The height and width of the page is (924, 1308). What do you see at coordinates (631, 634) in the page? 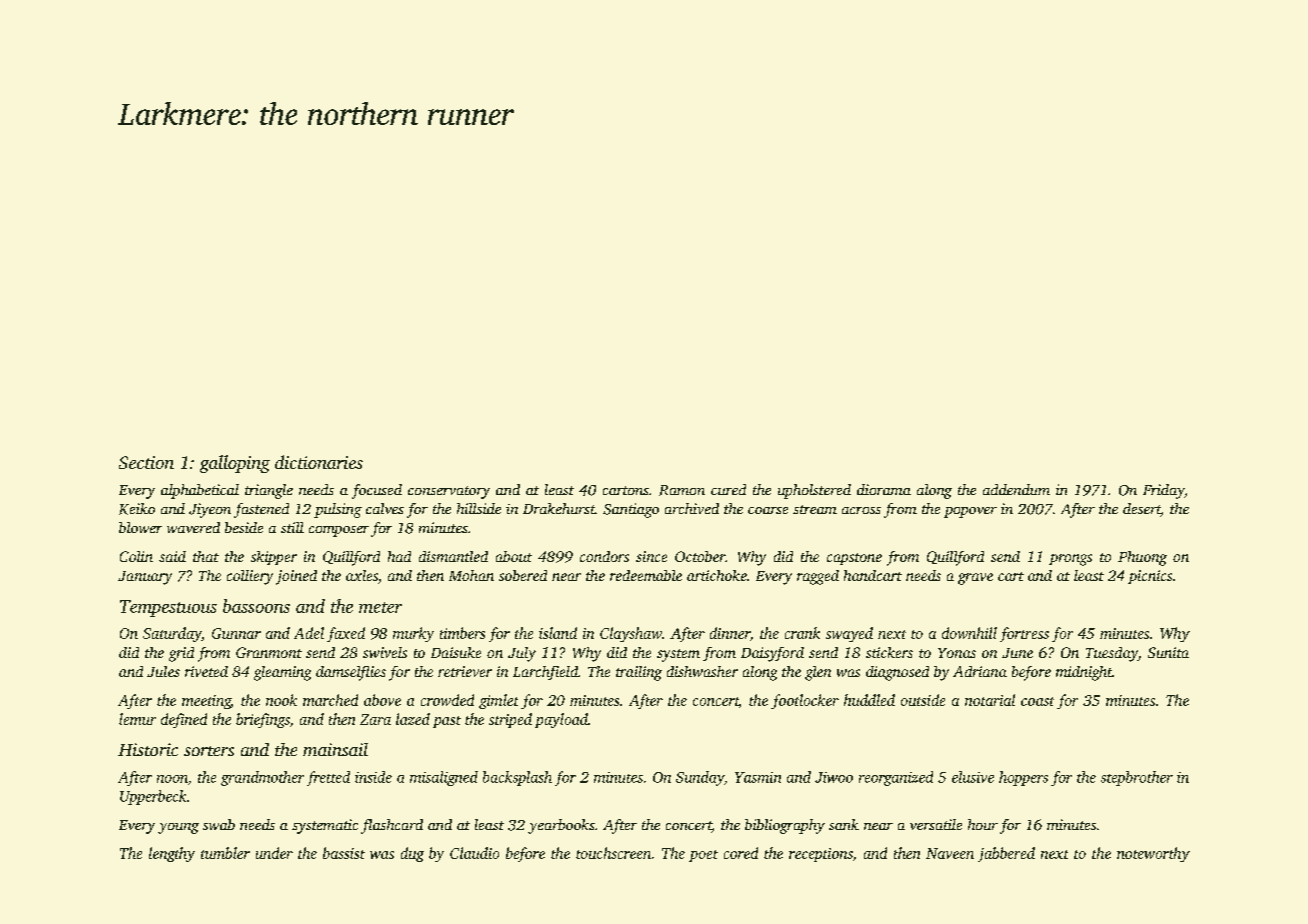
I see `Clayshaw` at bounding box center [631, 634].
